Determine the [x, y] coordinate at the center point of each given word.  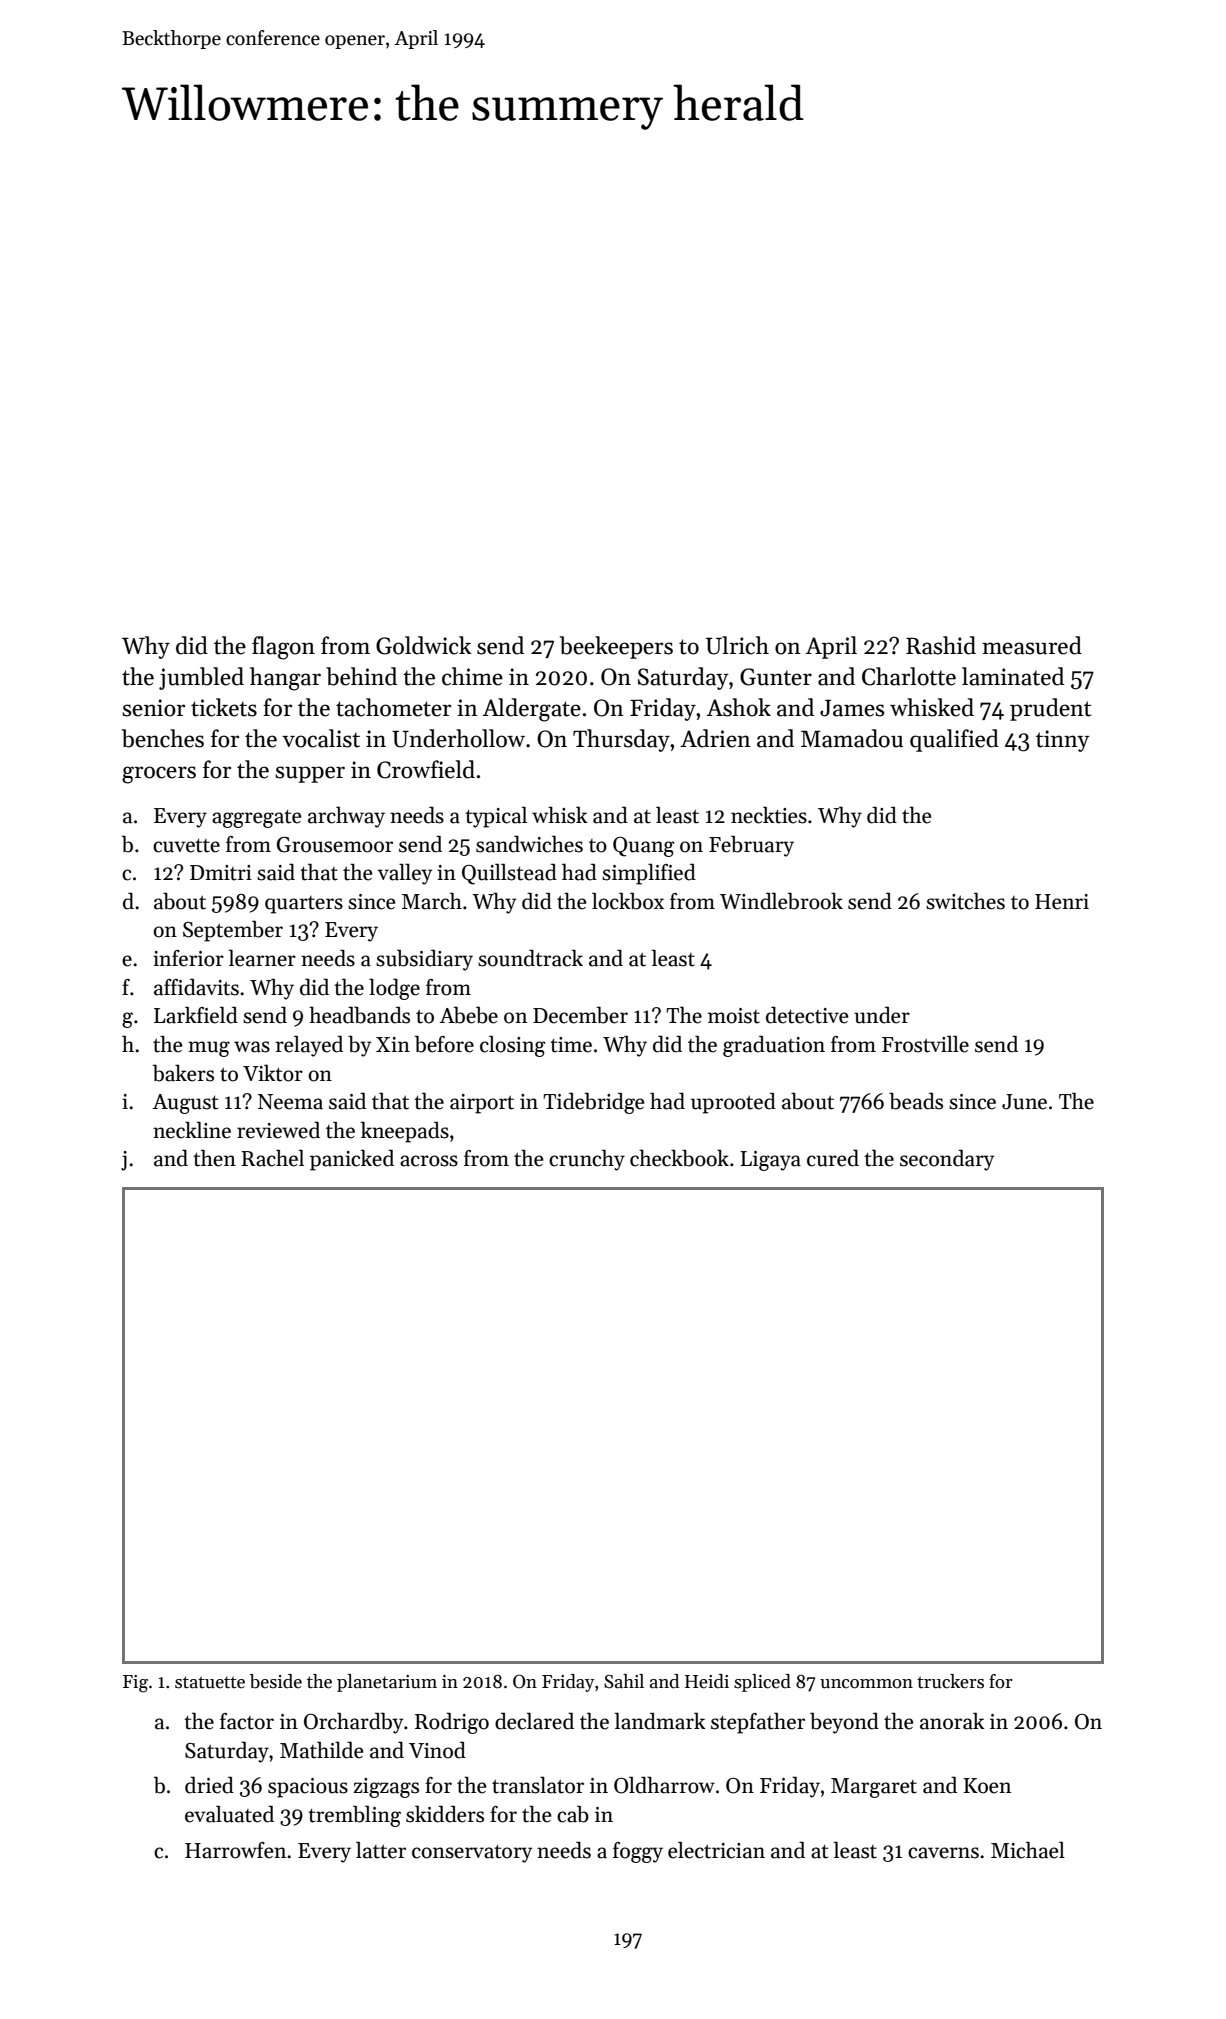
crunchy [587, 1160]
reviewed [278, 1130]
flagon [283, 648]
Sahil [624, 1681]
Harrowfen [235, 1850]
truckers [950, 1681]
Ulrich [737, 645]
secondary [947, 1160]
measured [1032, 645]
